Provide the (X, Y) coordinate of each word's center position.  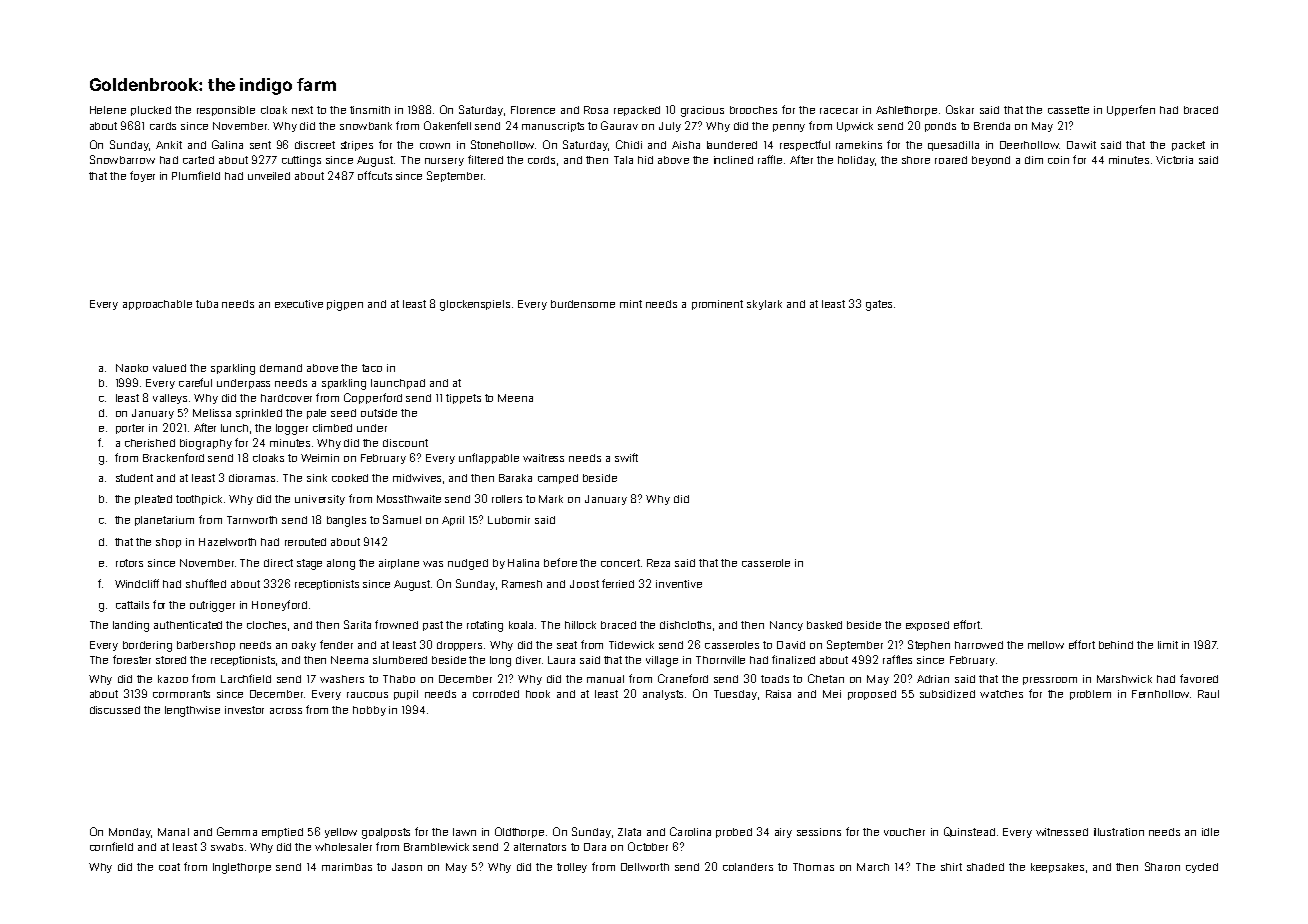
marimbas (347, 867)
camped (558, 479)
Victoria (1174, 160)
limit (1168, 645)
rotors (129, 563)
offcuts (375, 175)
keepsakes (1057, 868)
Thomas (813, 867)
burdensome (583, 304)
